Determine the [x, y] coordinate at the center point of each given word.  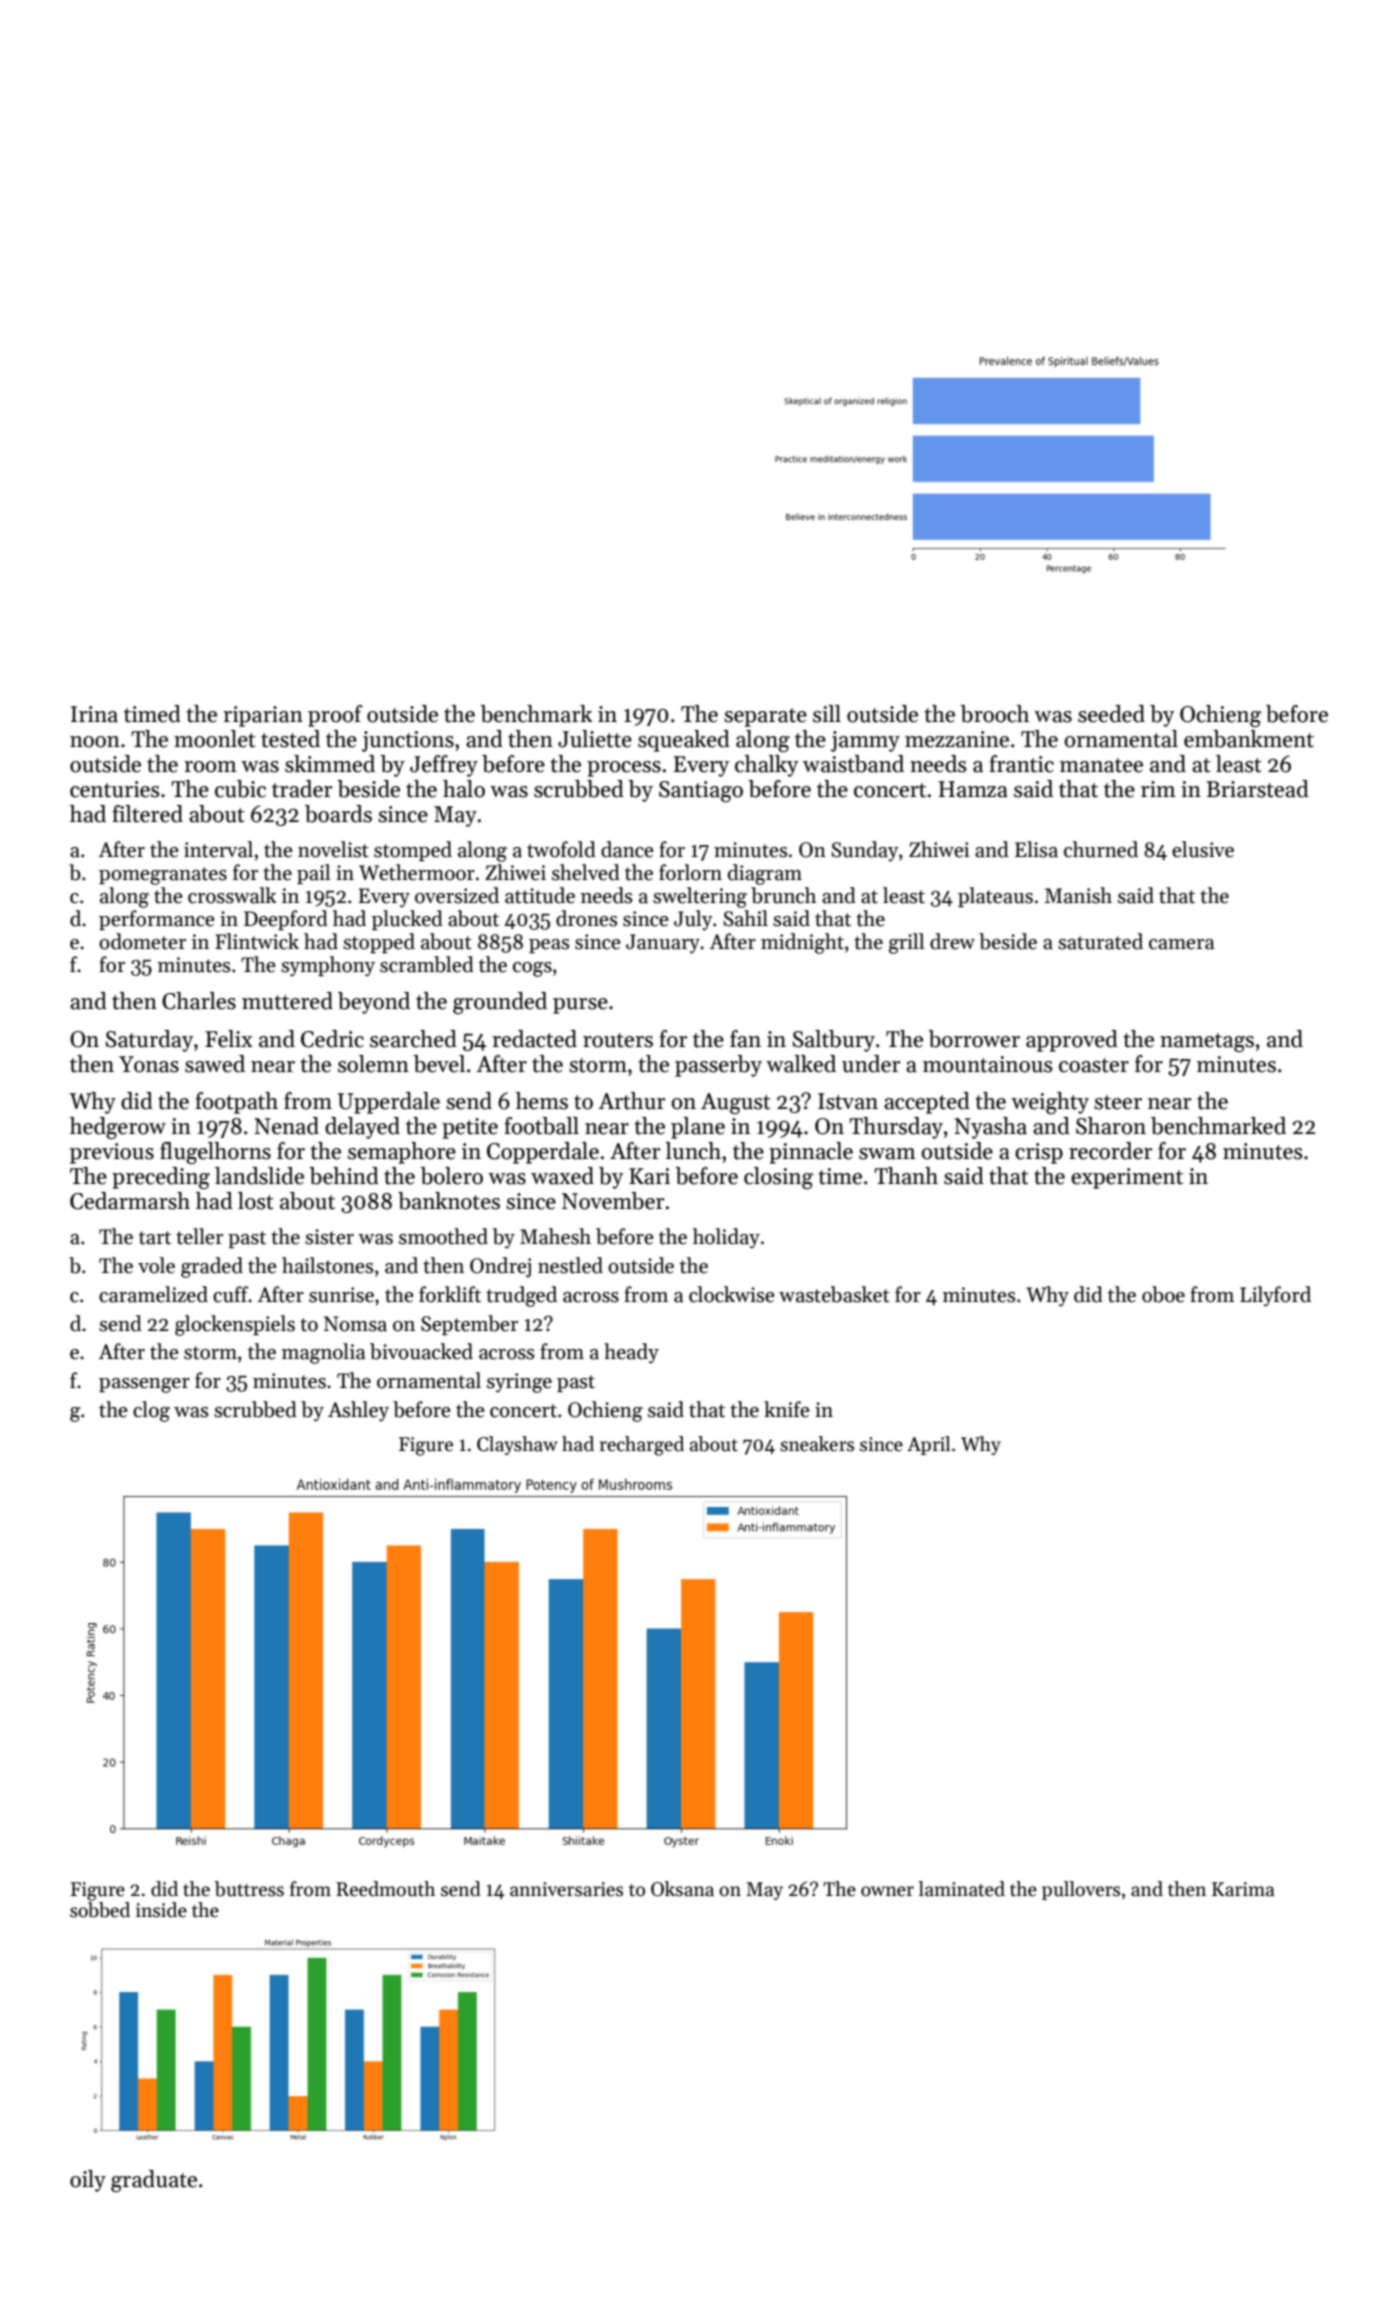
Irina [94, 714]
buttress [249, 1889]
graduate [154, 2181]
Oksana [682, 1889]
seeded [1111, 714]
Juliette [595, 739]
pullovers [1081, 1890]
